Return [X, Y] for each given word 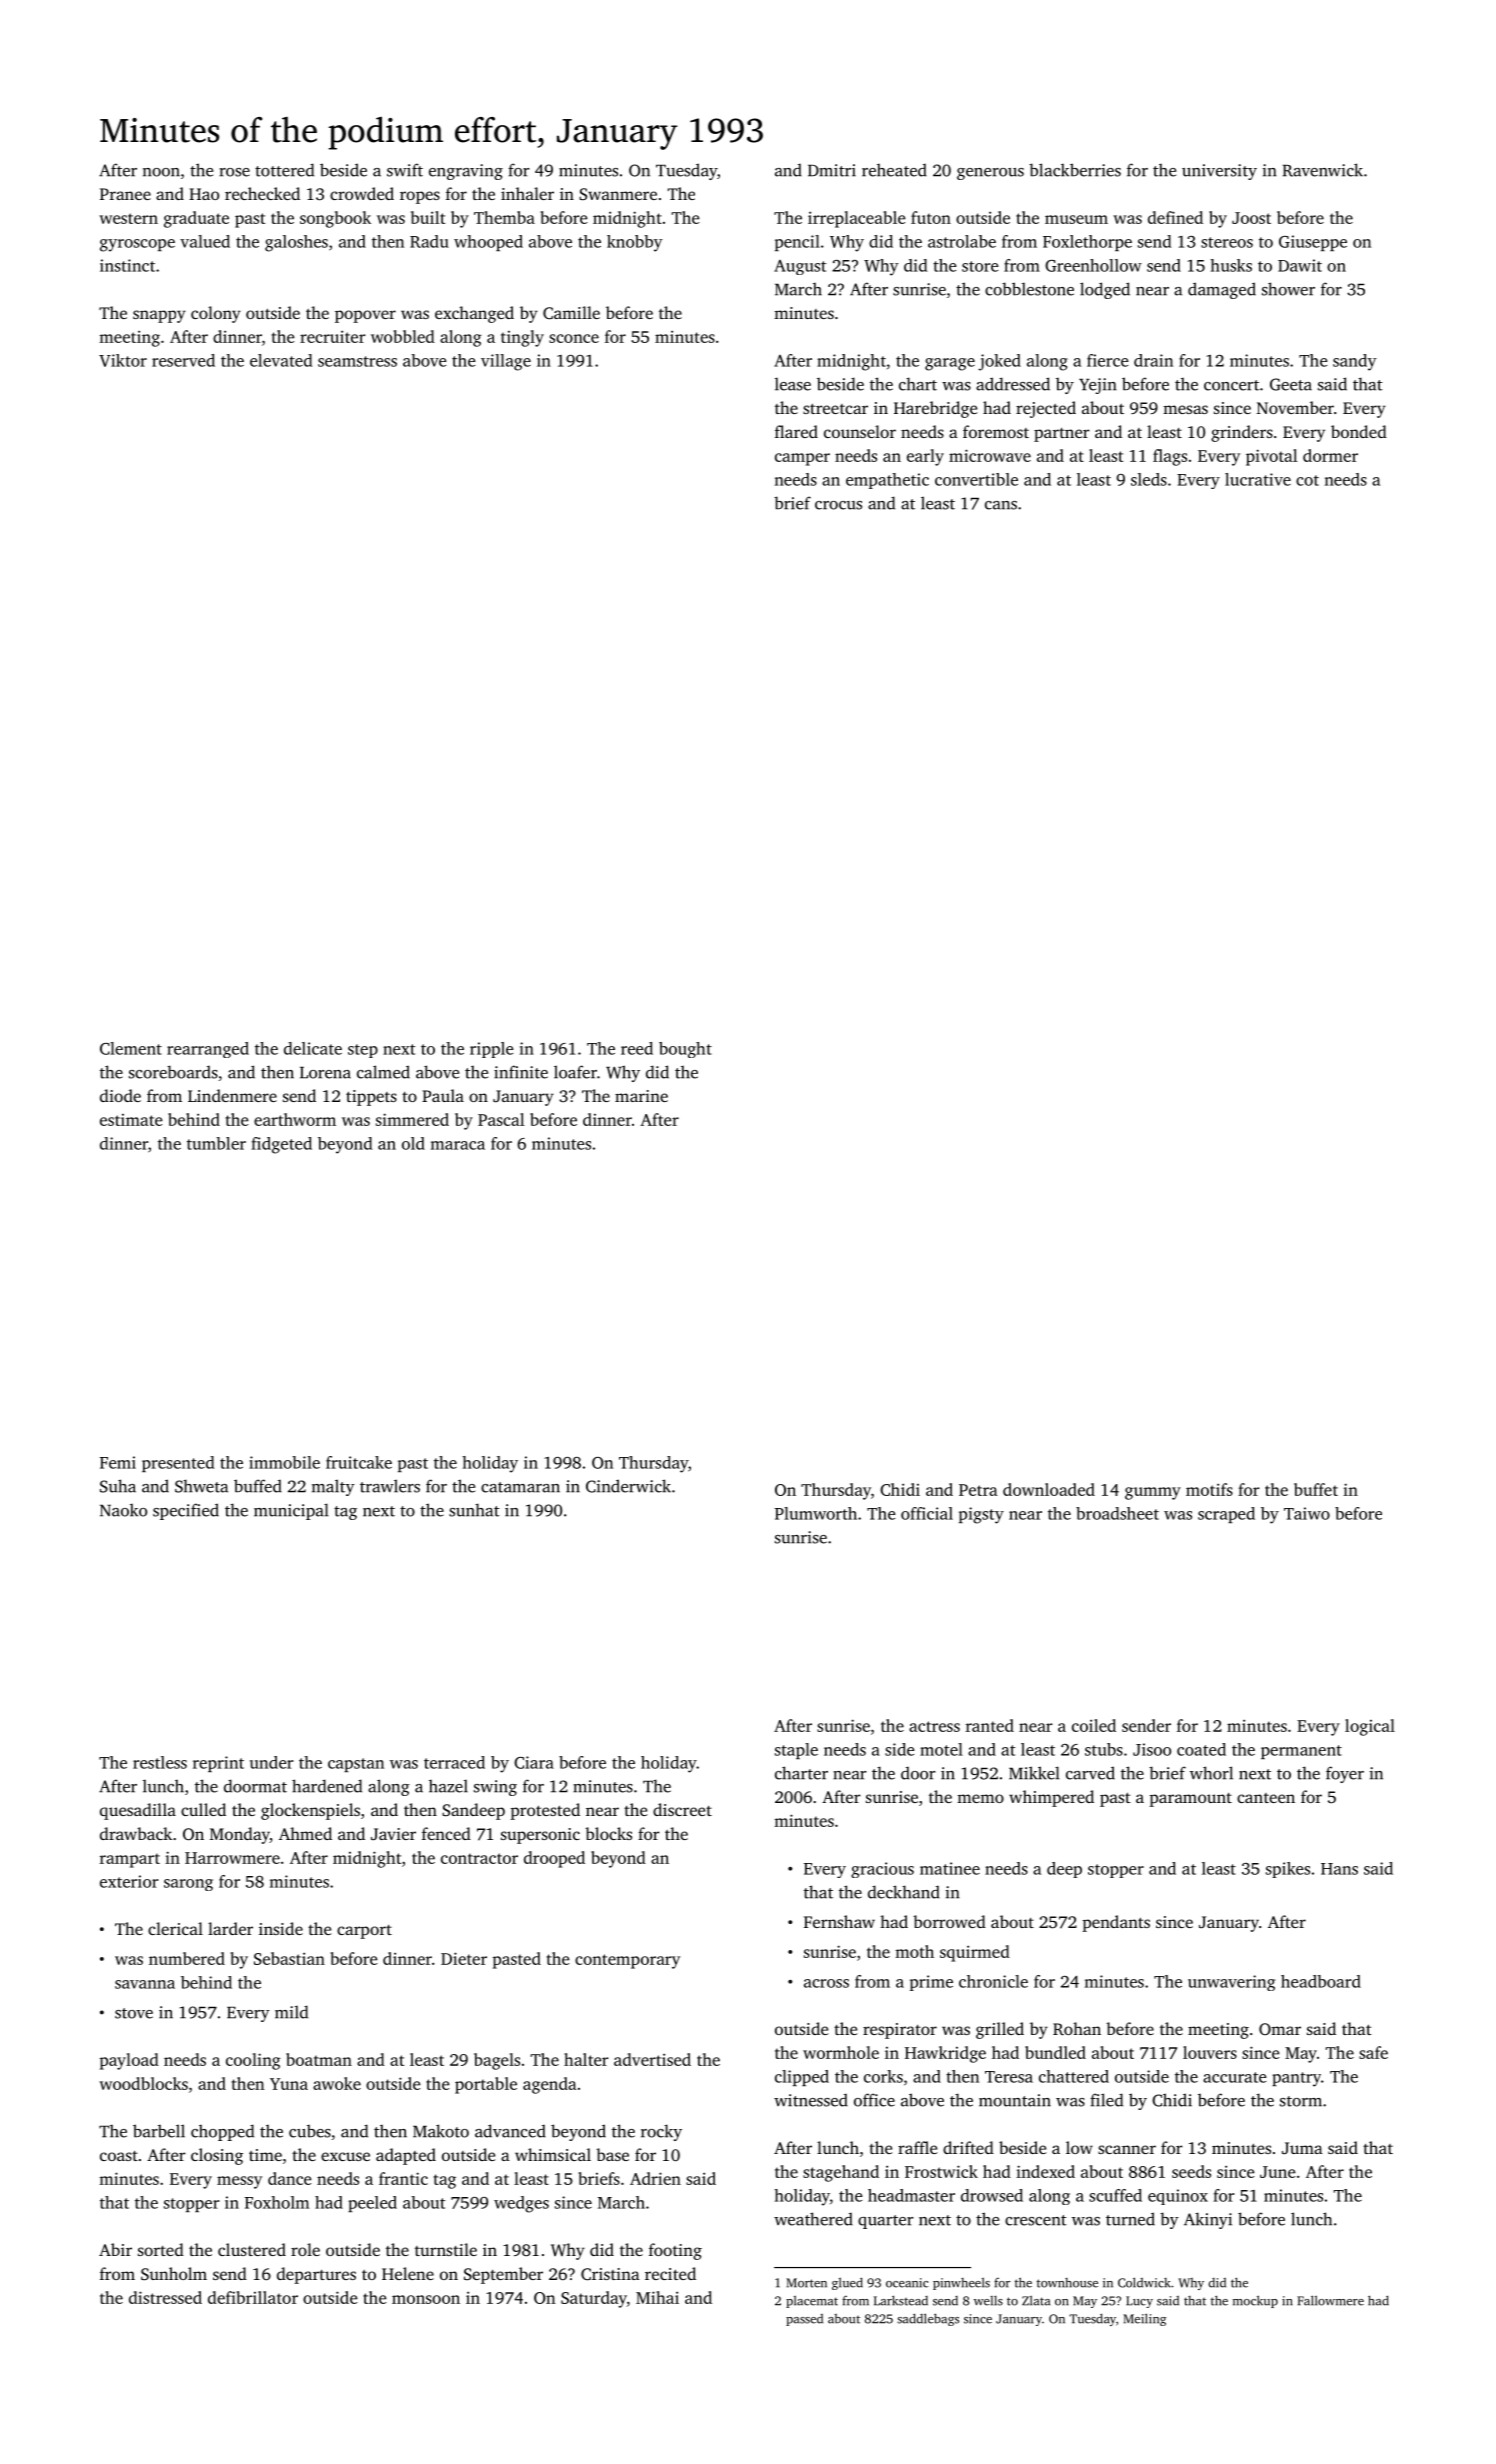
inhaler [527, 193]
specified [186, 1511]
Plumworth [816, 1513]
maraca [458, 1145]
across [826, 1983]
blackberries [1075, 170]
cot [1307, 480]
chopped [222, 2132]
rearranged [208, 1050]
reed [637, 1048]
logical [1370, 1727]
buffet [1316, 1489]
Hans [1339, 1869]
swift [405, 170]
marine [641, 1096]
